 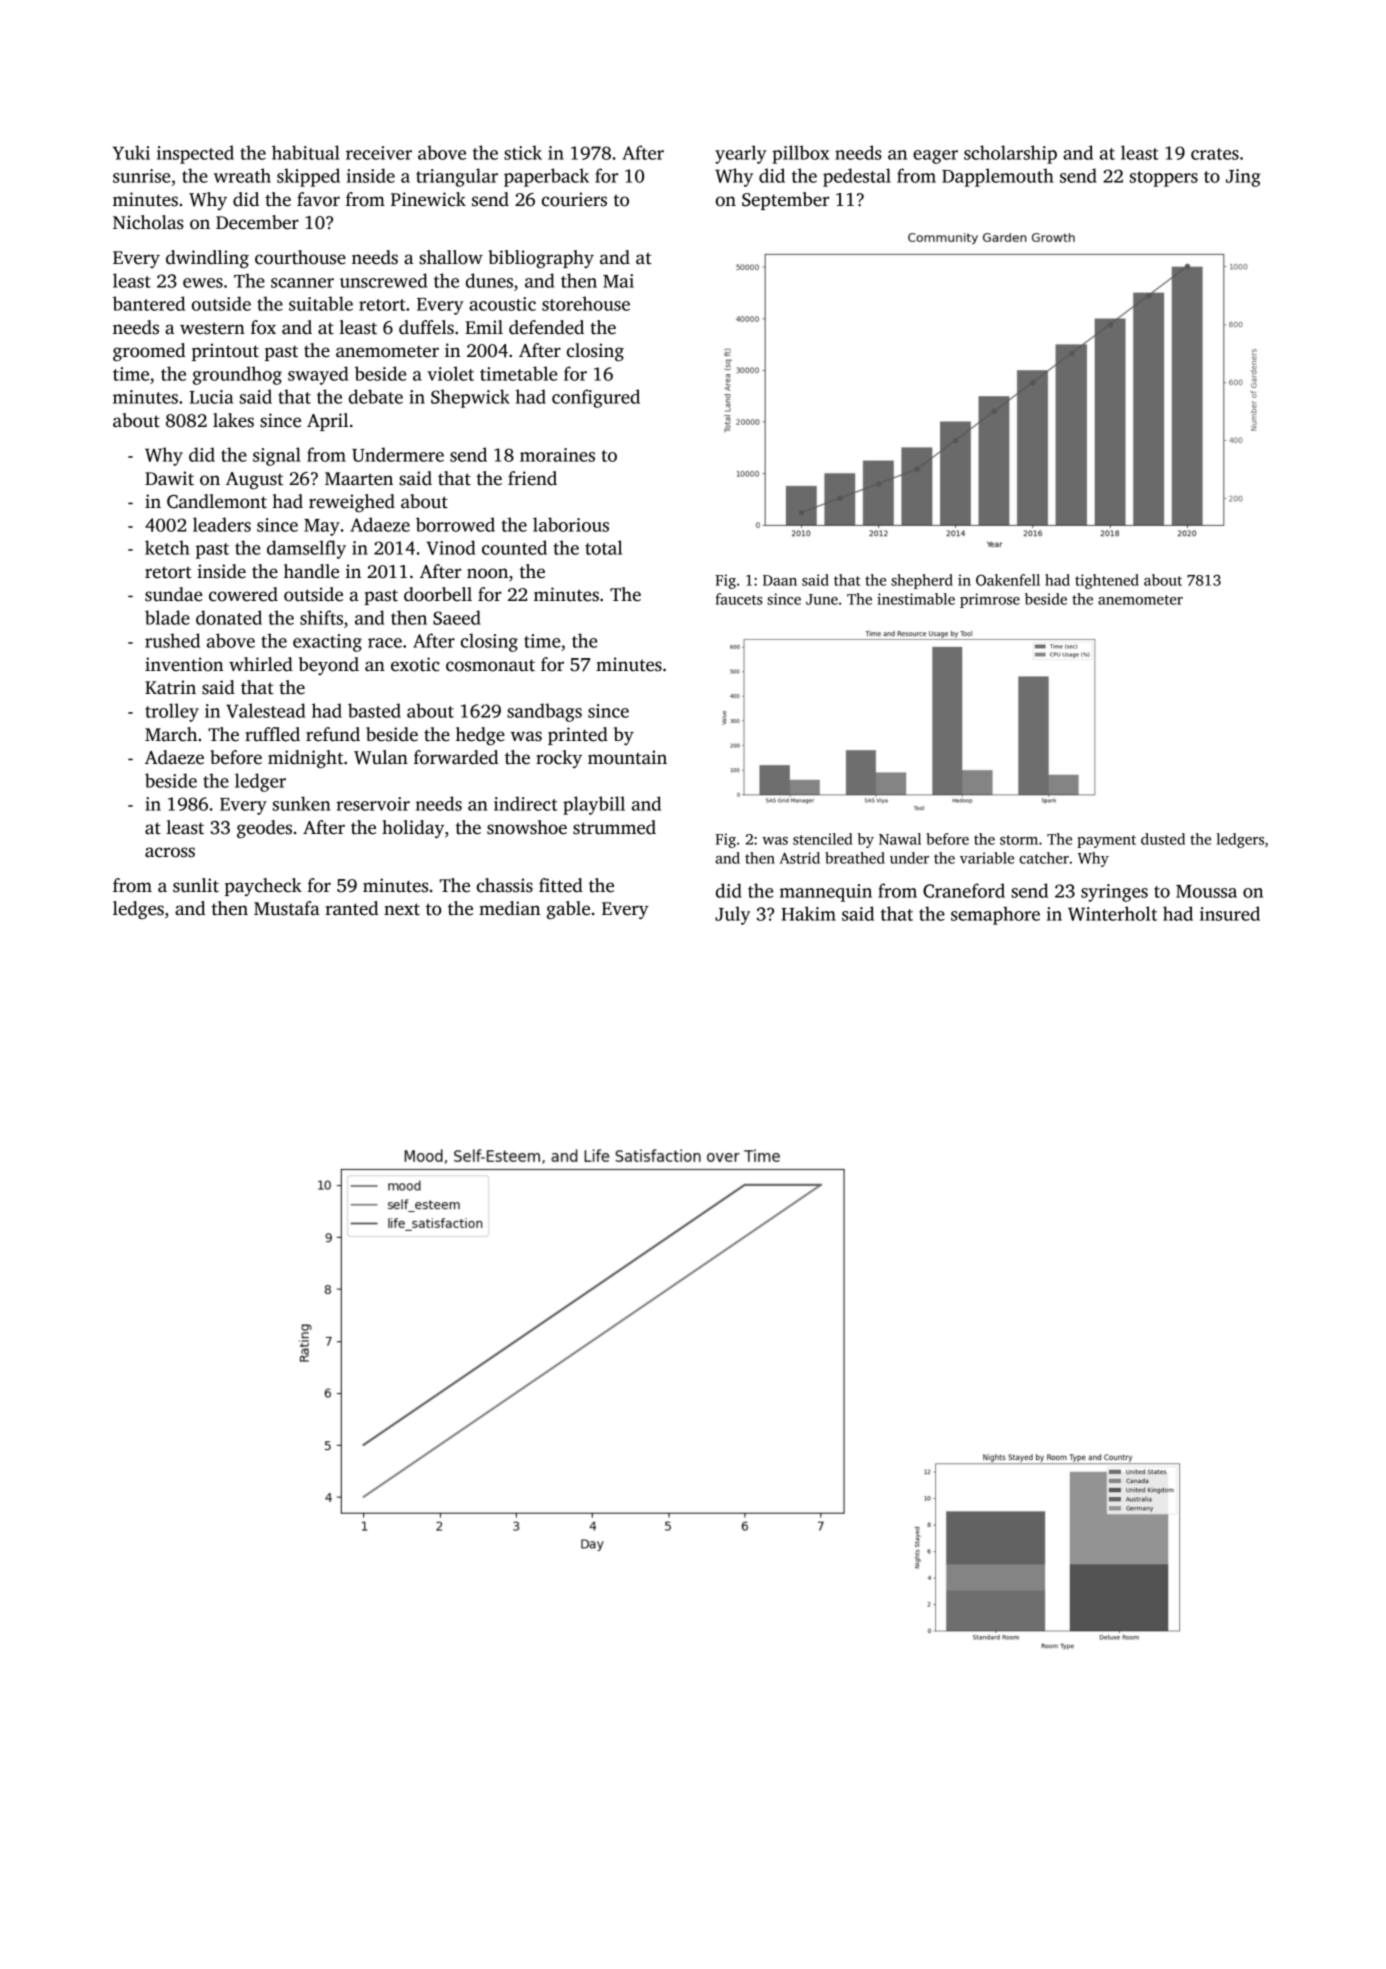 What do you see at coordinates (1215, 154) in the document?
I see `crates` at bounding box center [1215, 154].
